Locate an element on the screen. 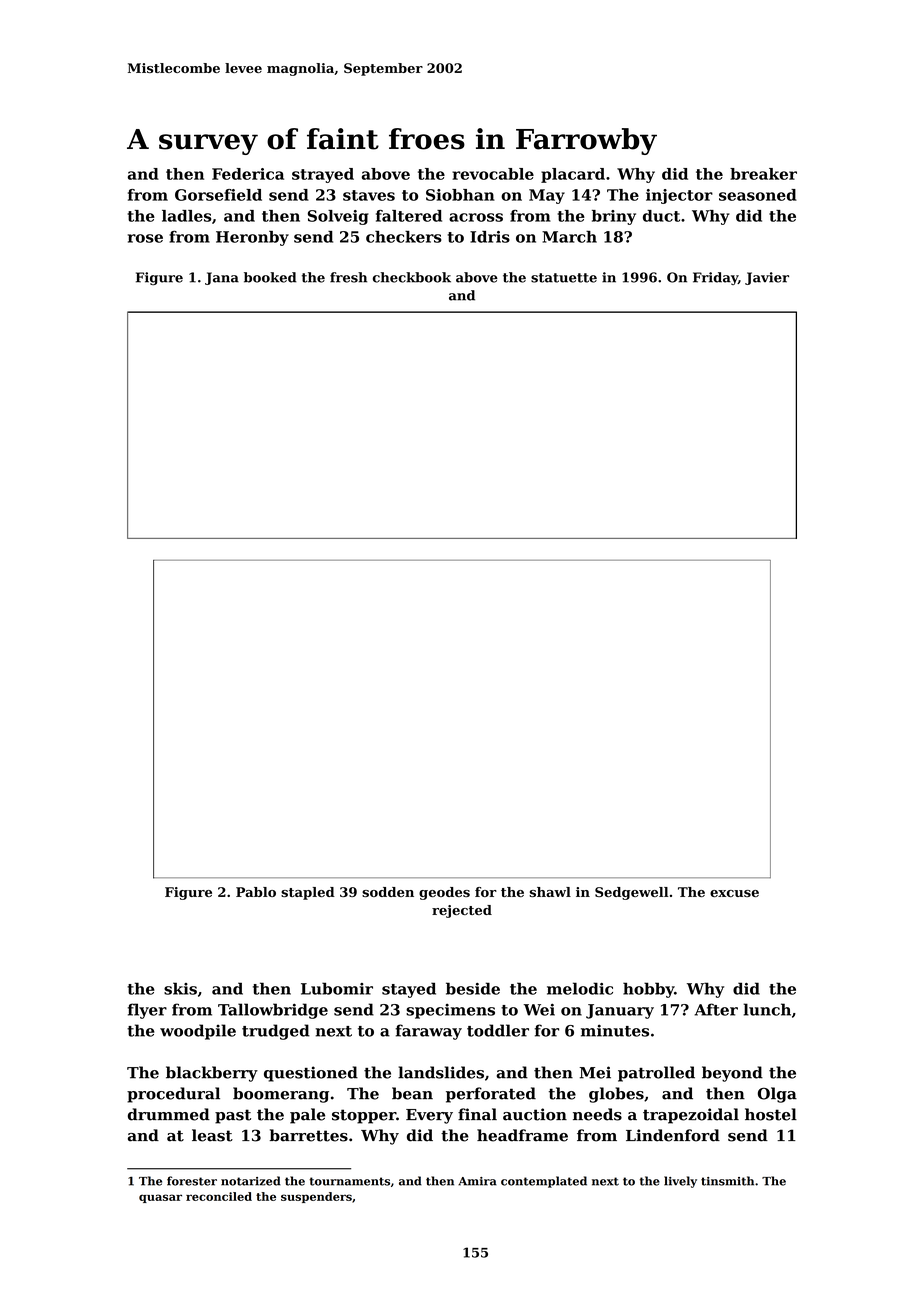 This screenshot has width=924, height=1314. breaker is located at coordinates (763, 174).
